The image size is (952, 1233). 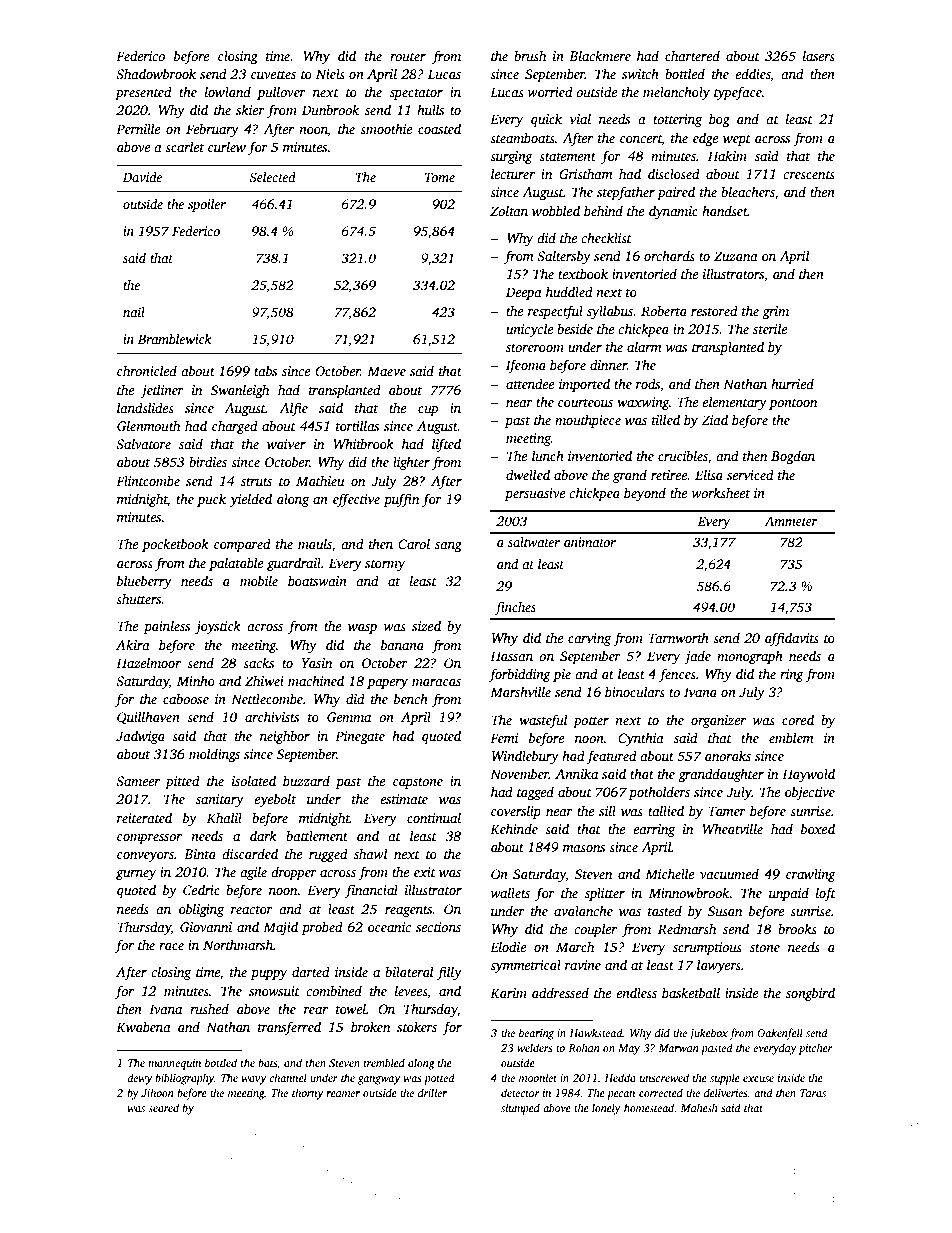 What do you see at coordinates (269, 975) in the screenshot?
I see `puppy` at bounding box center [269, 975].
